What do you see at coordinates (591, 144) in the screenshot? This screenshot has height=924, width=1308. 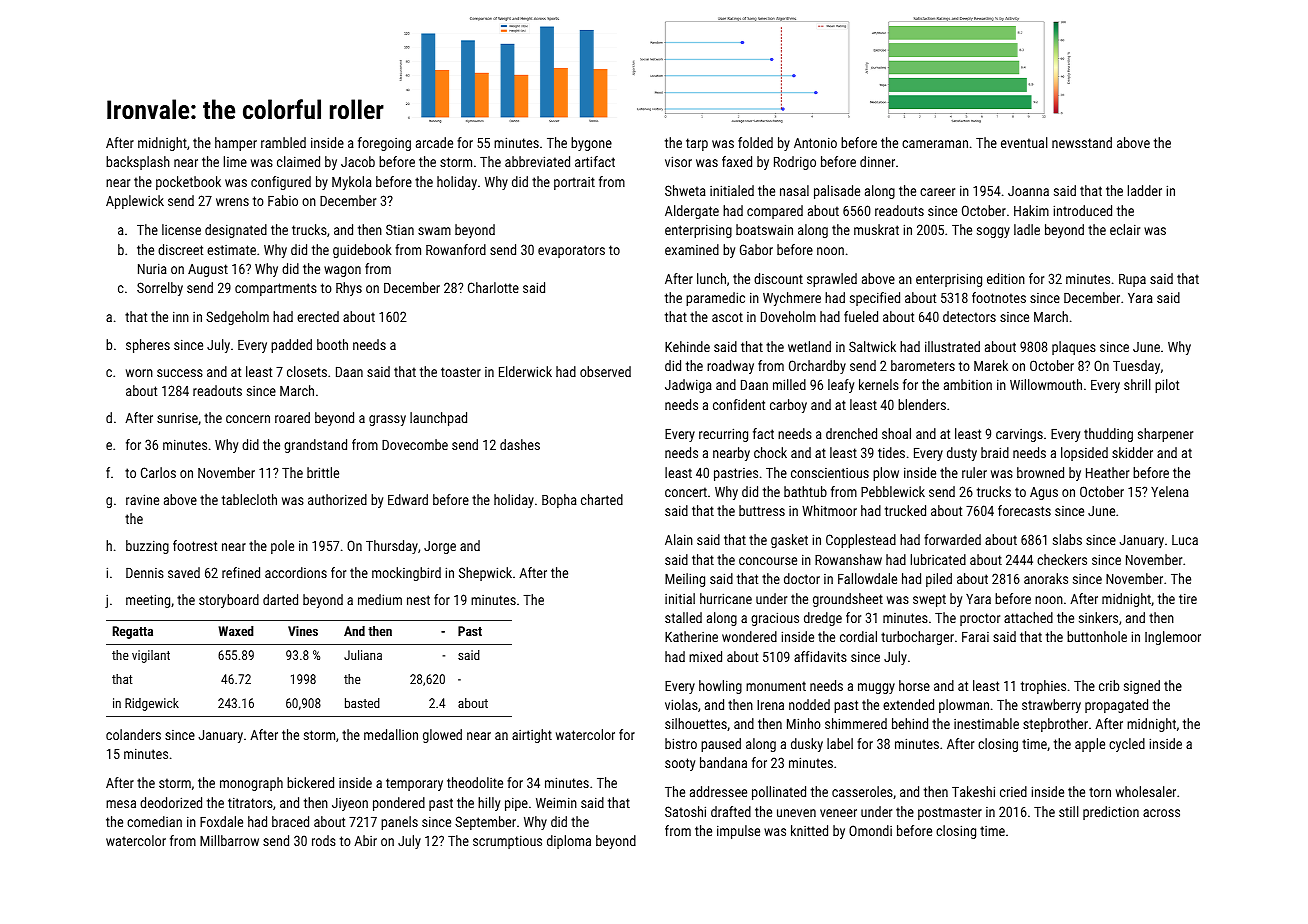 I see `bygone` at bounding box center [591, 144].
